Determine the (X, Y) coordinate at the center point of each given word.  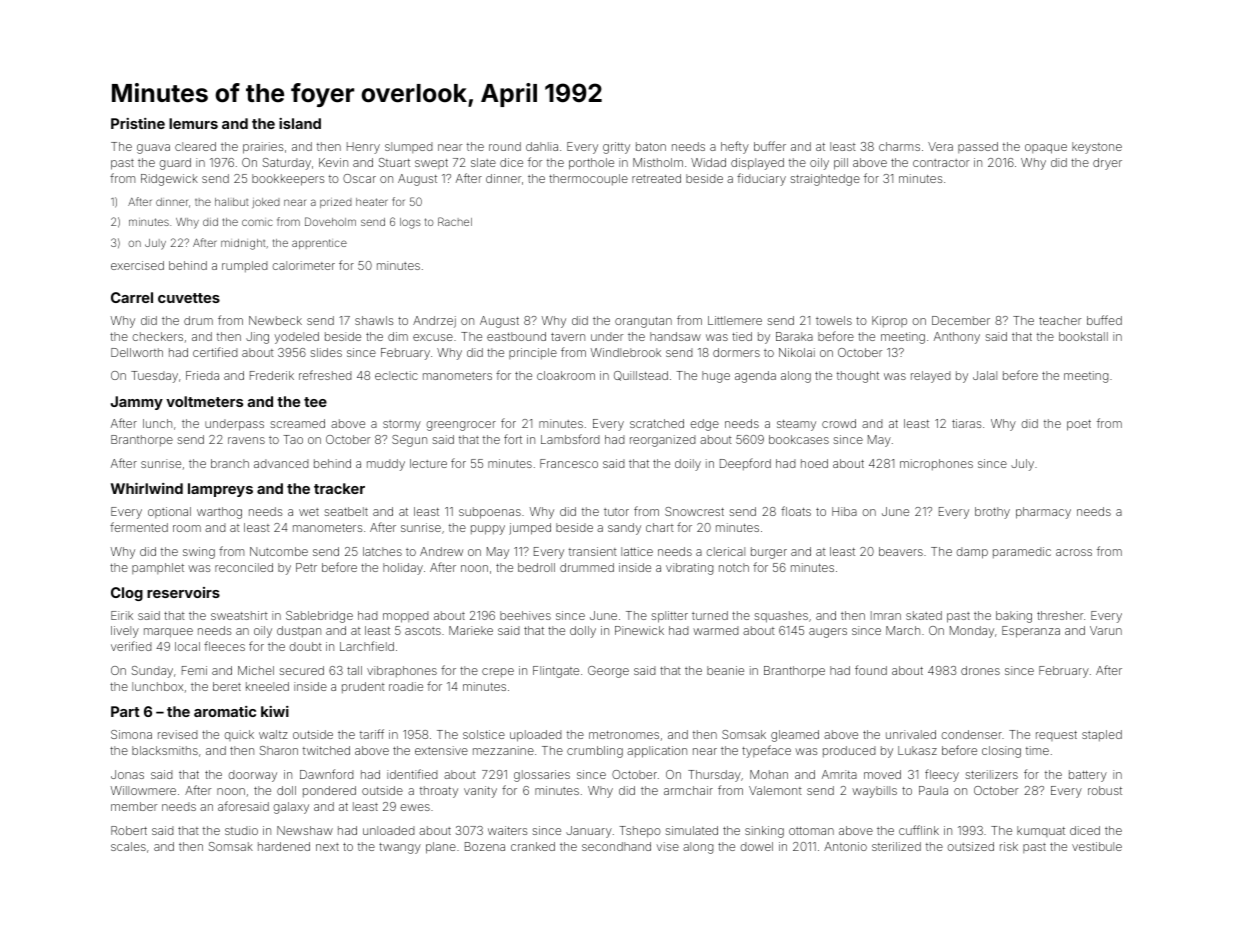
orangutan (643, 322)
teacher (1060, 320)
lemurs (193, 123)
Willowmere (143, 790)
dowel (756, 846)
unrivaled (911, 734)
